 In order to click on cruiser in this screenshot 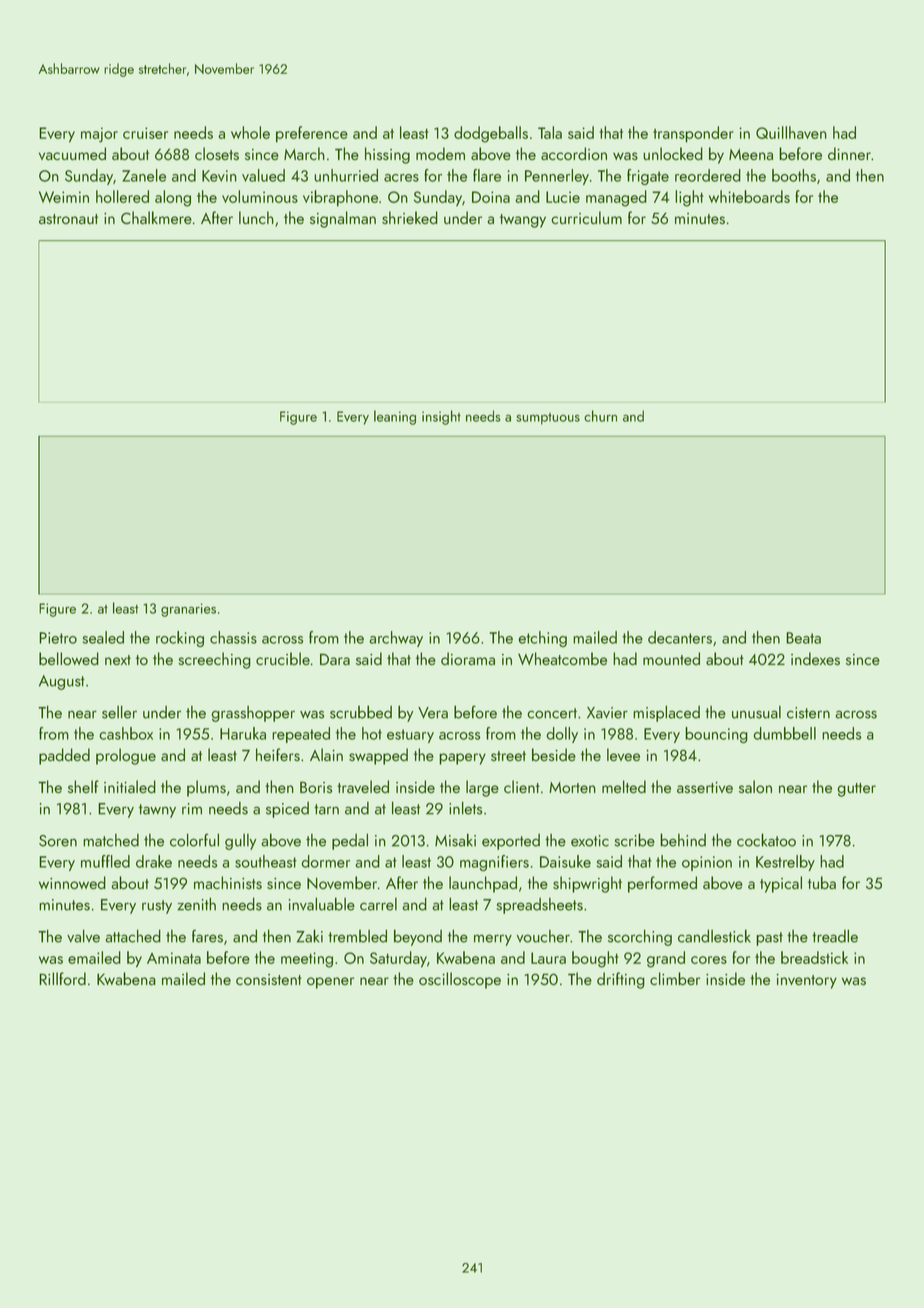, I will do `click(145, 133)`.
